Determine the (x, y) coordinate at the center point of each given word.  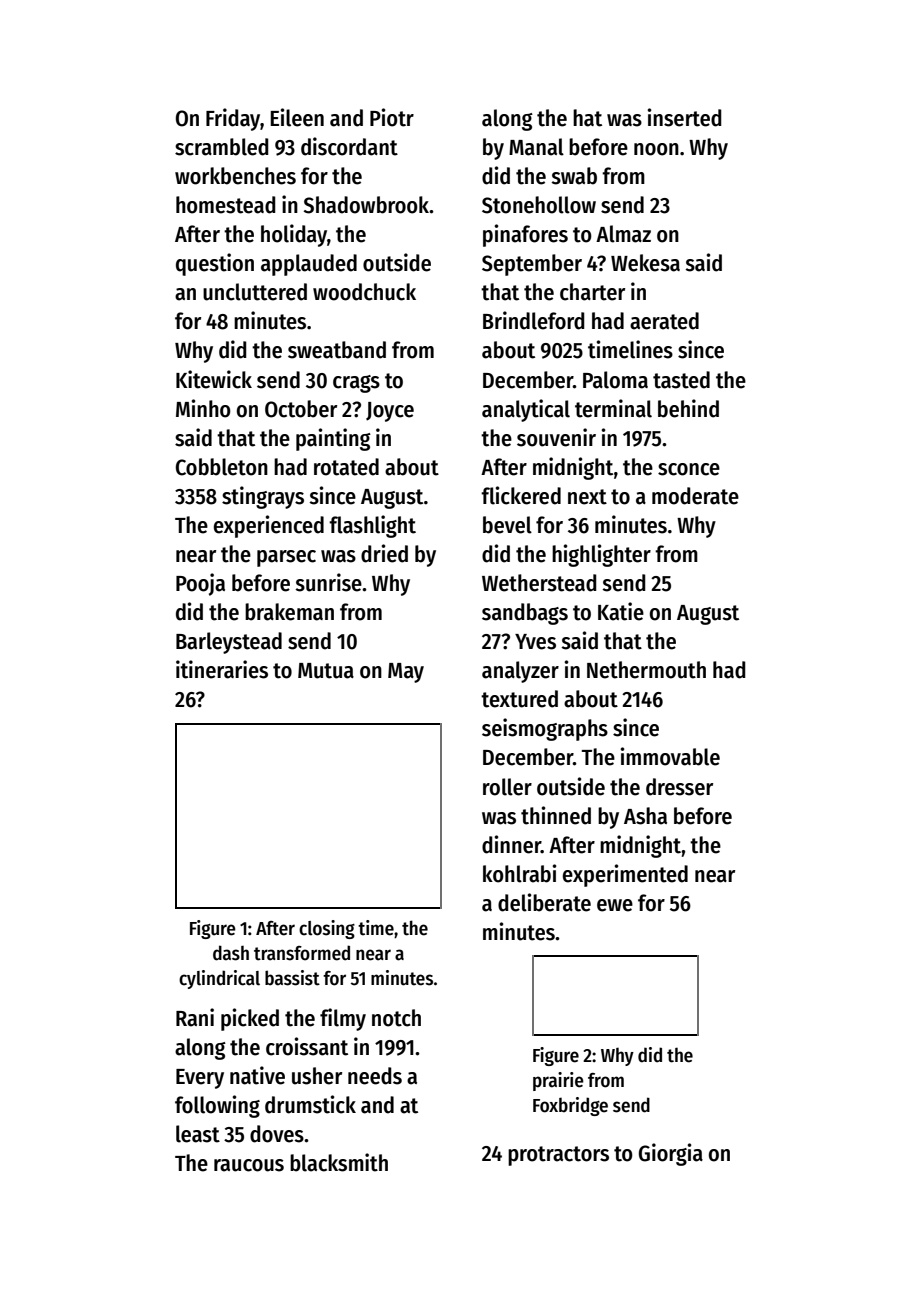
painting (333, 439)
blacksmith (339, 1162)
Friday (233, 119)
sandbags (525, 614)
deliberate (544, 902)
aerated (664, 321)
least (198, 1134)
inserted (685, 117)
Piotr (392, 117)
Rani (195, 1017)
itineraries (222, 669)
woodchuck (364, 292)
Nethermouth (646, 670)
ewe (615, 905)
